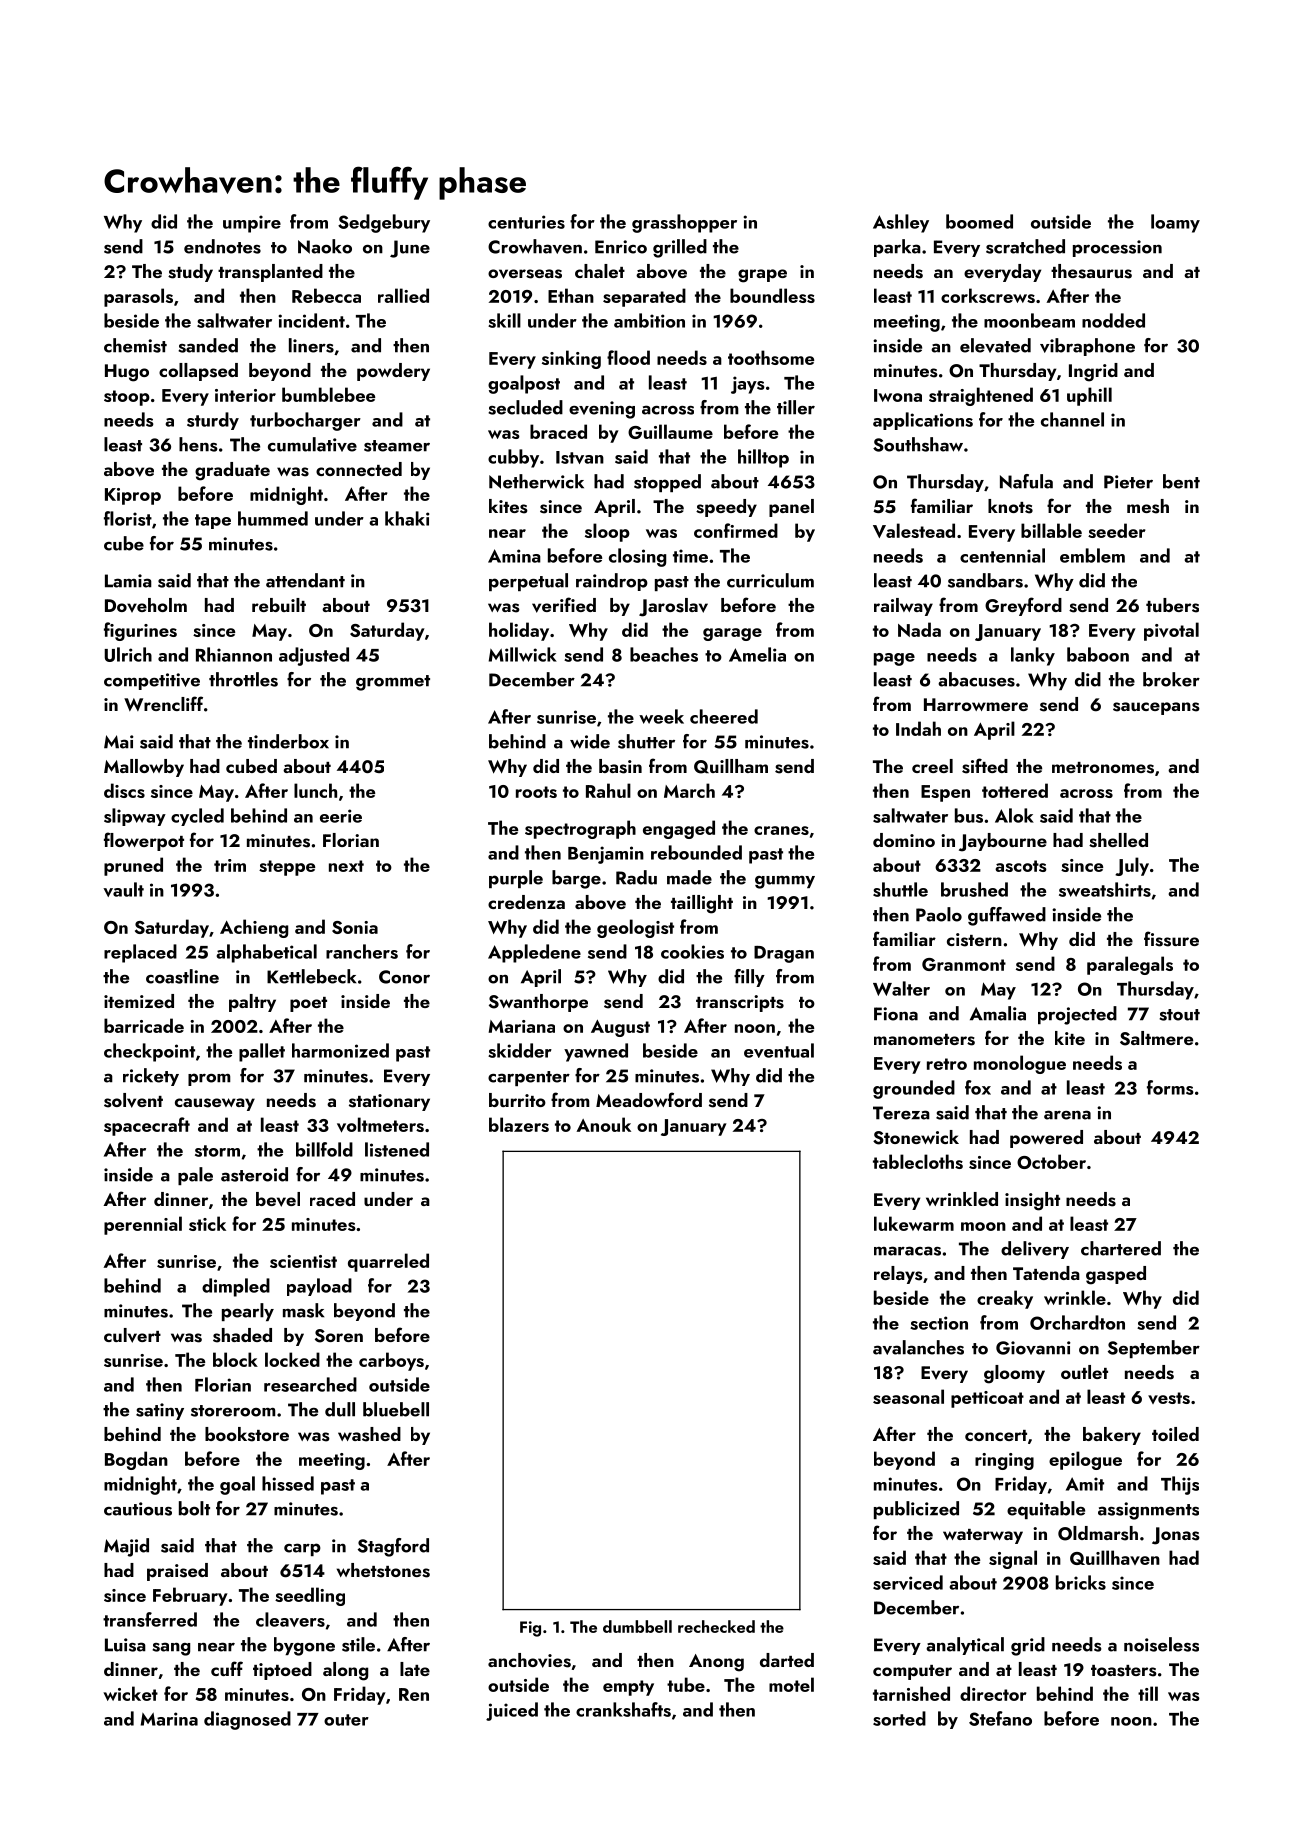 The width and height of the screenshot is (1303, 1843). I want to click on loamy, so click(1175, 223).
